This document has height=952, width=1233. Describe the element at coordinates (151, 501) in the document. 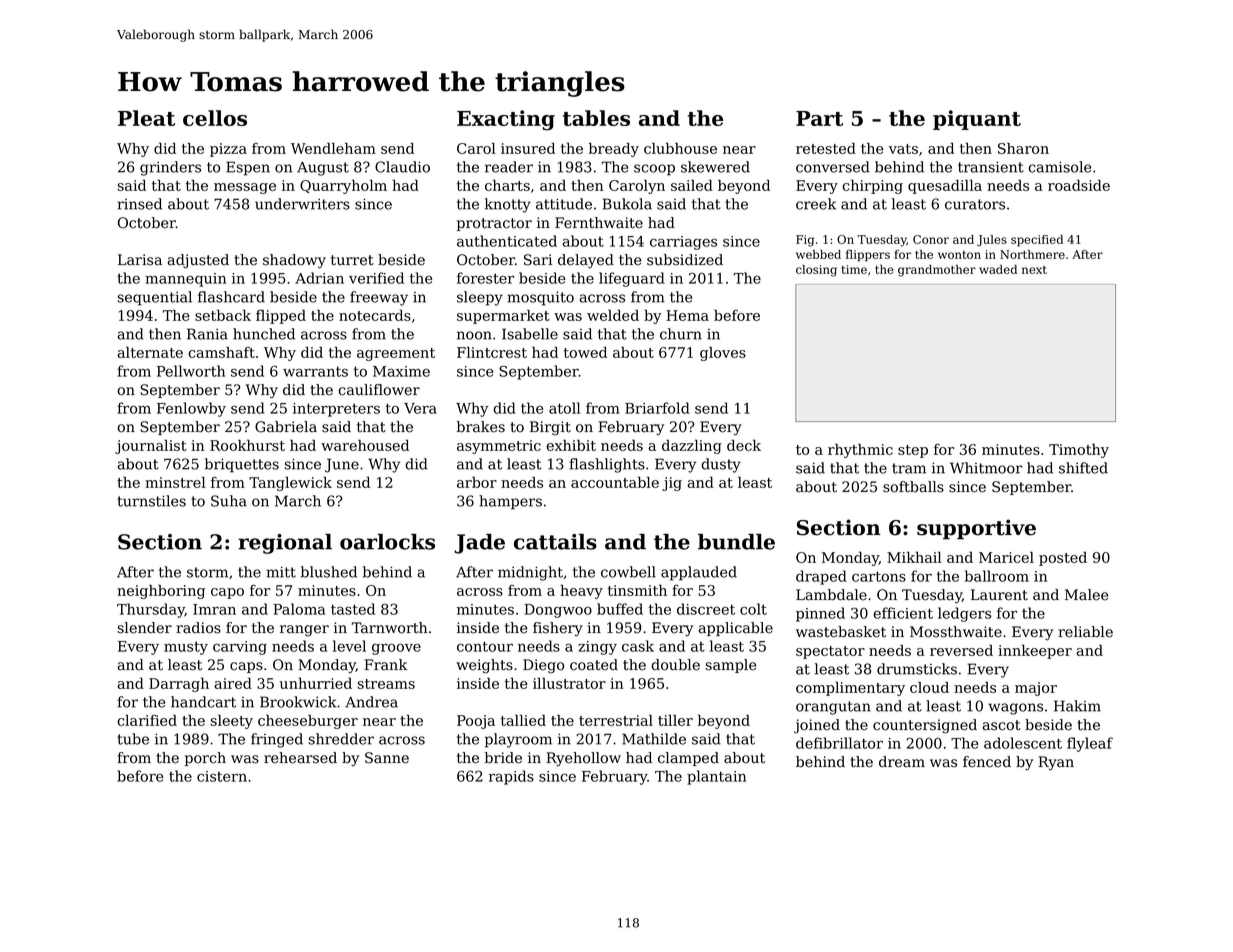

I see `turnstiles` at that location.
